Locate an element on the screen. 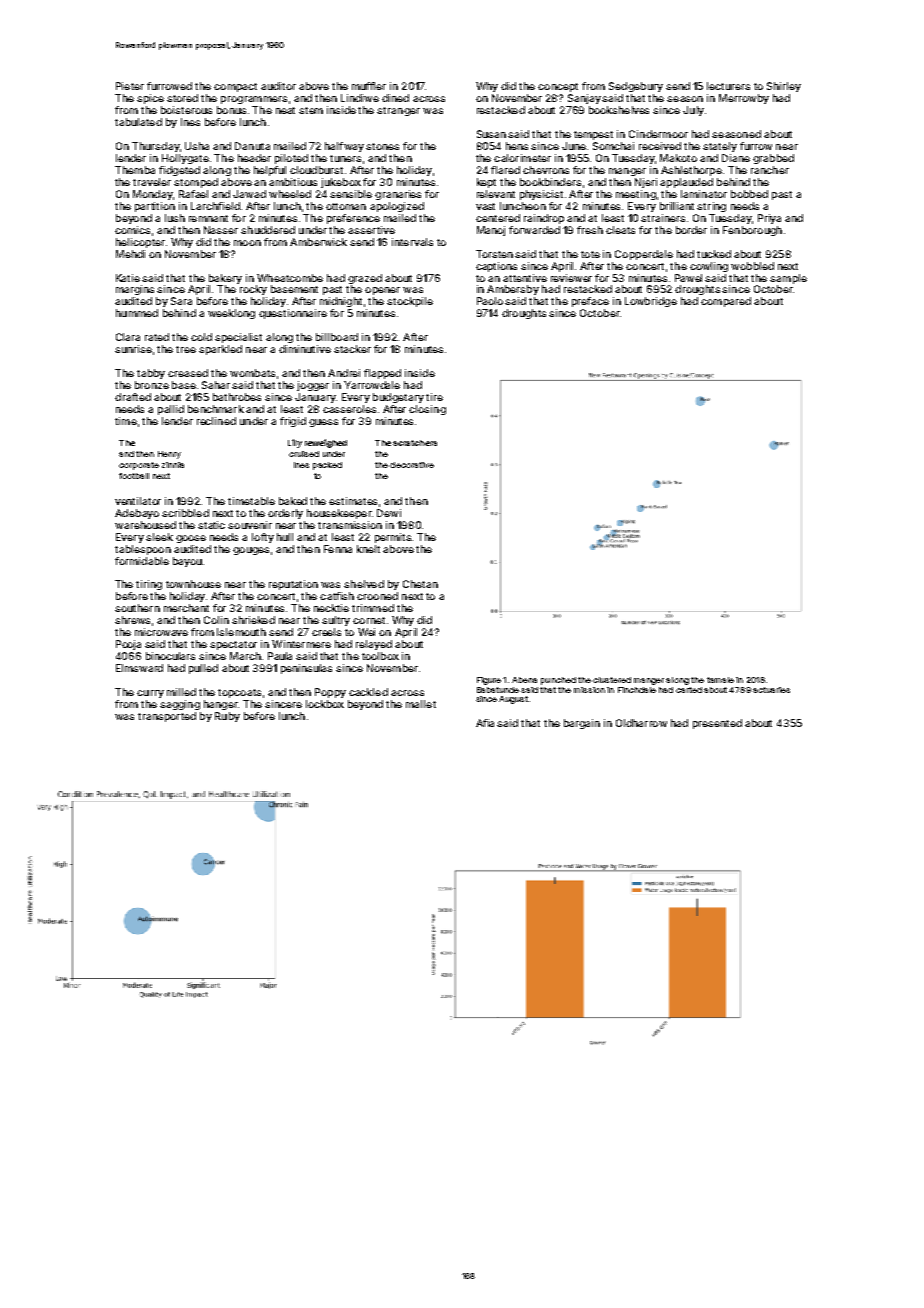 The image size is (924, 1308). relayed is located at coordinates (374, 645).
